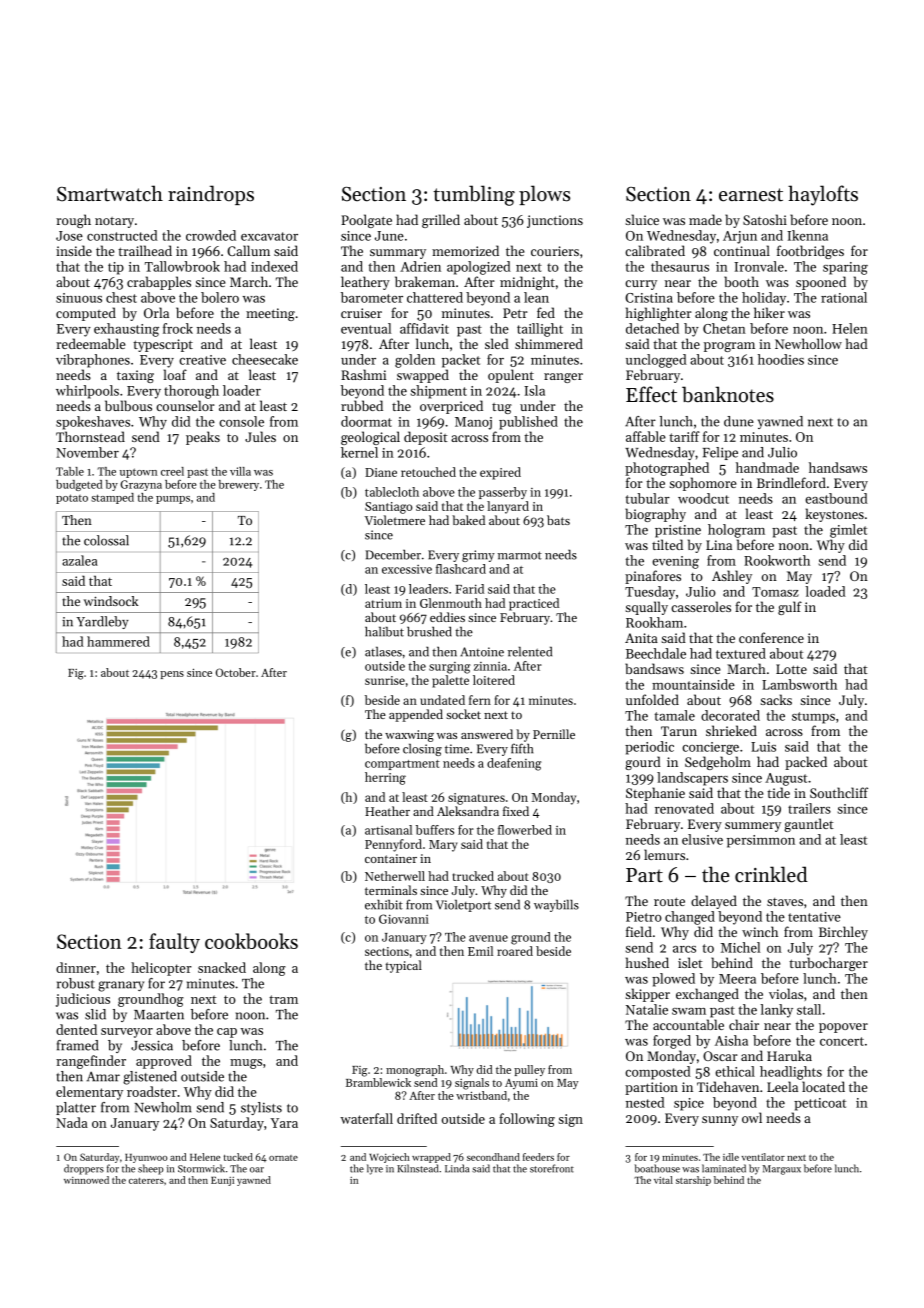  I want to click on Ikenna, so click(807, 235).
